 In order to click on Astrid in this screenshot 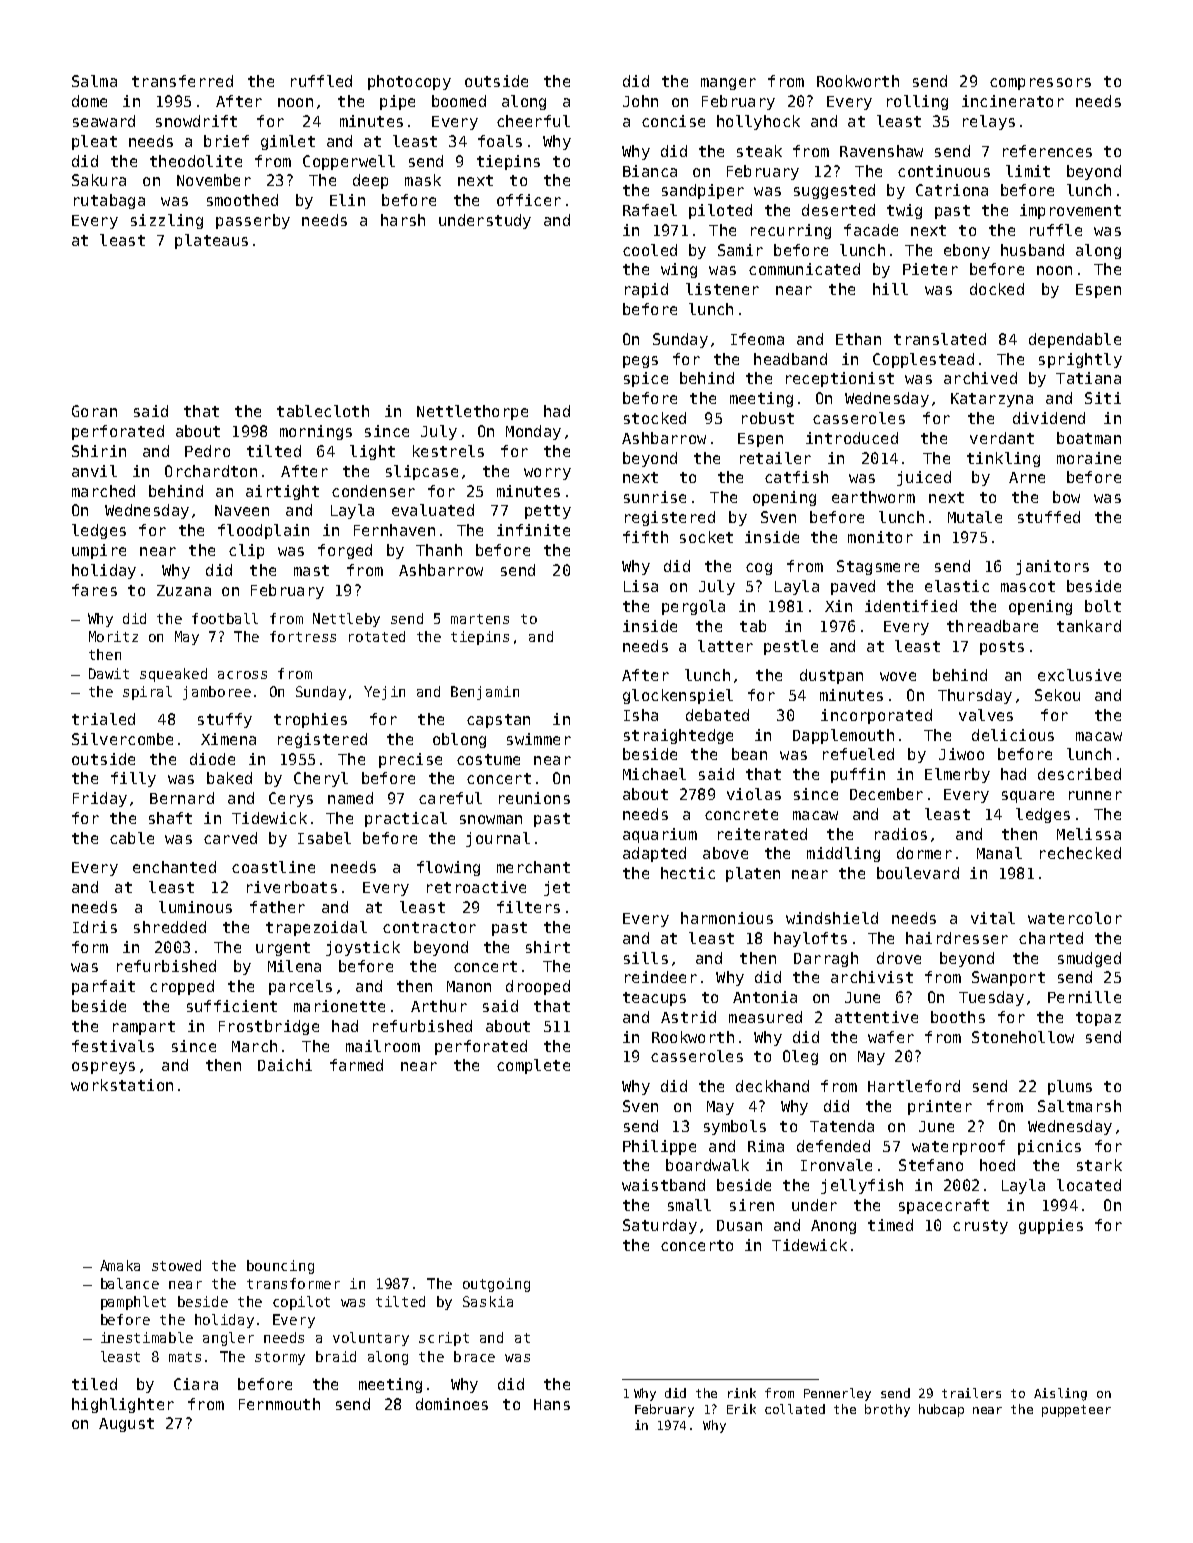, I will do `click(688, 1017)`.
